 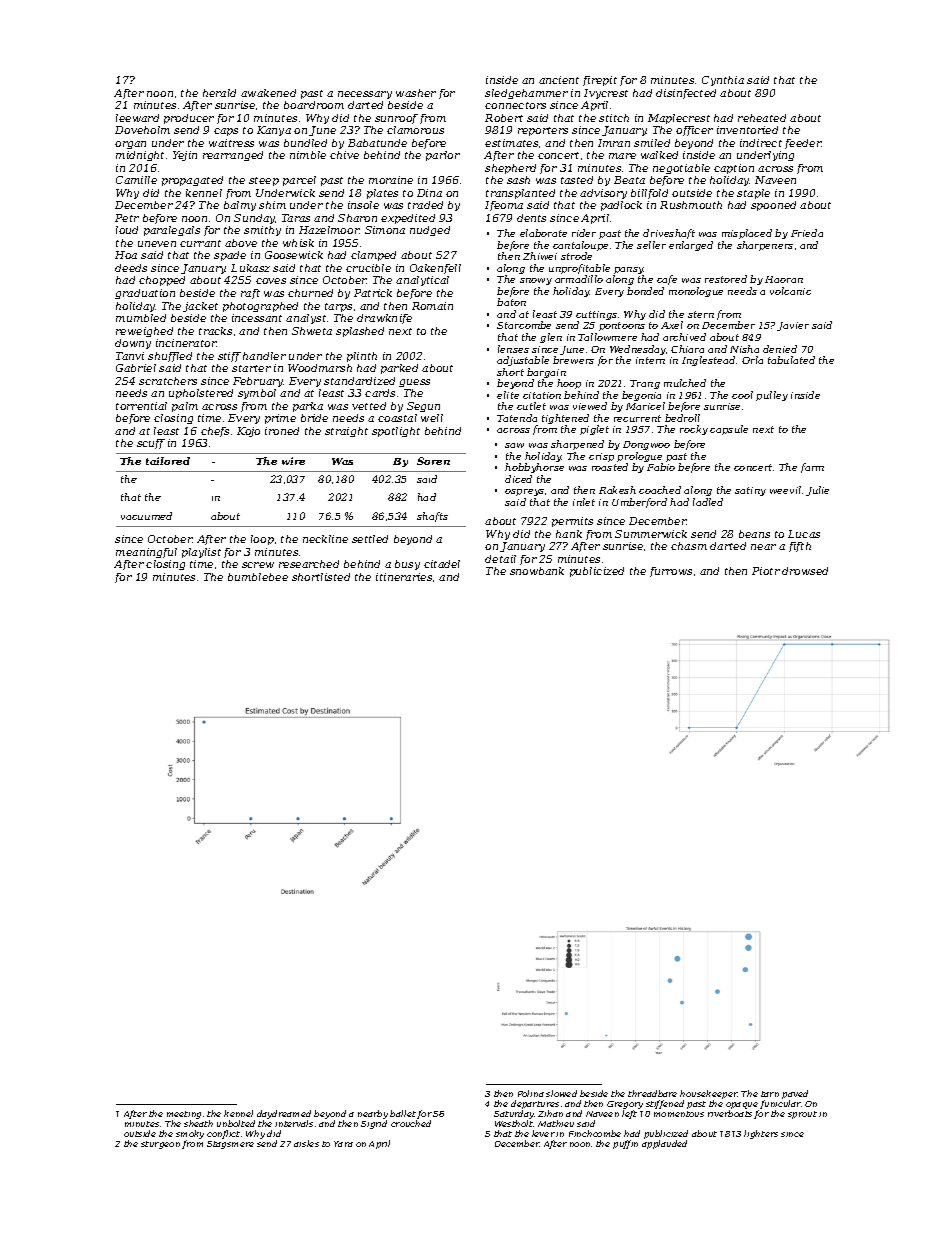 I want to click on meaningful, so click(x=146, y=553).
